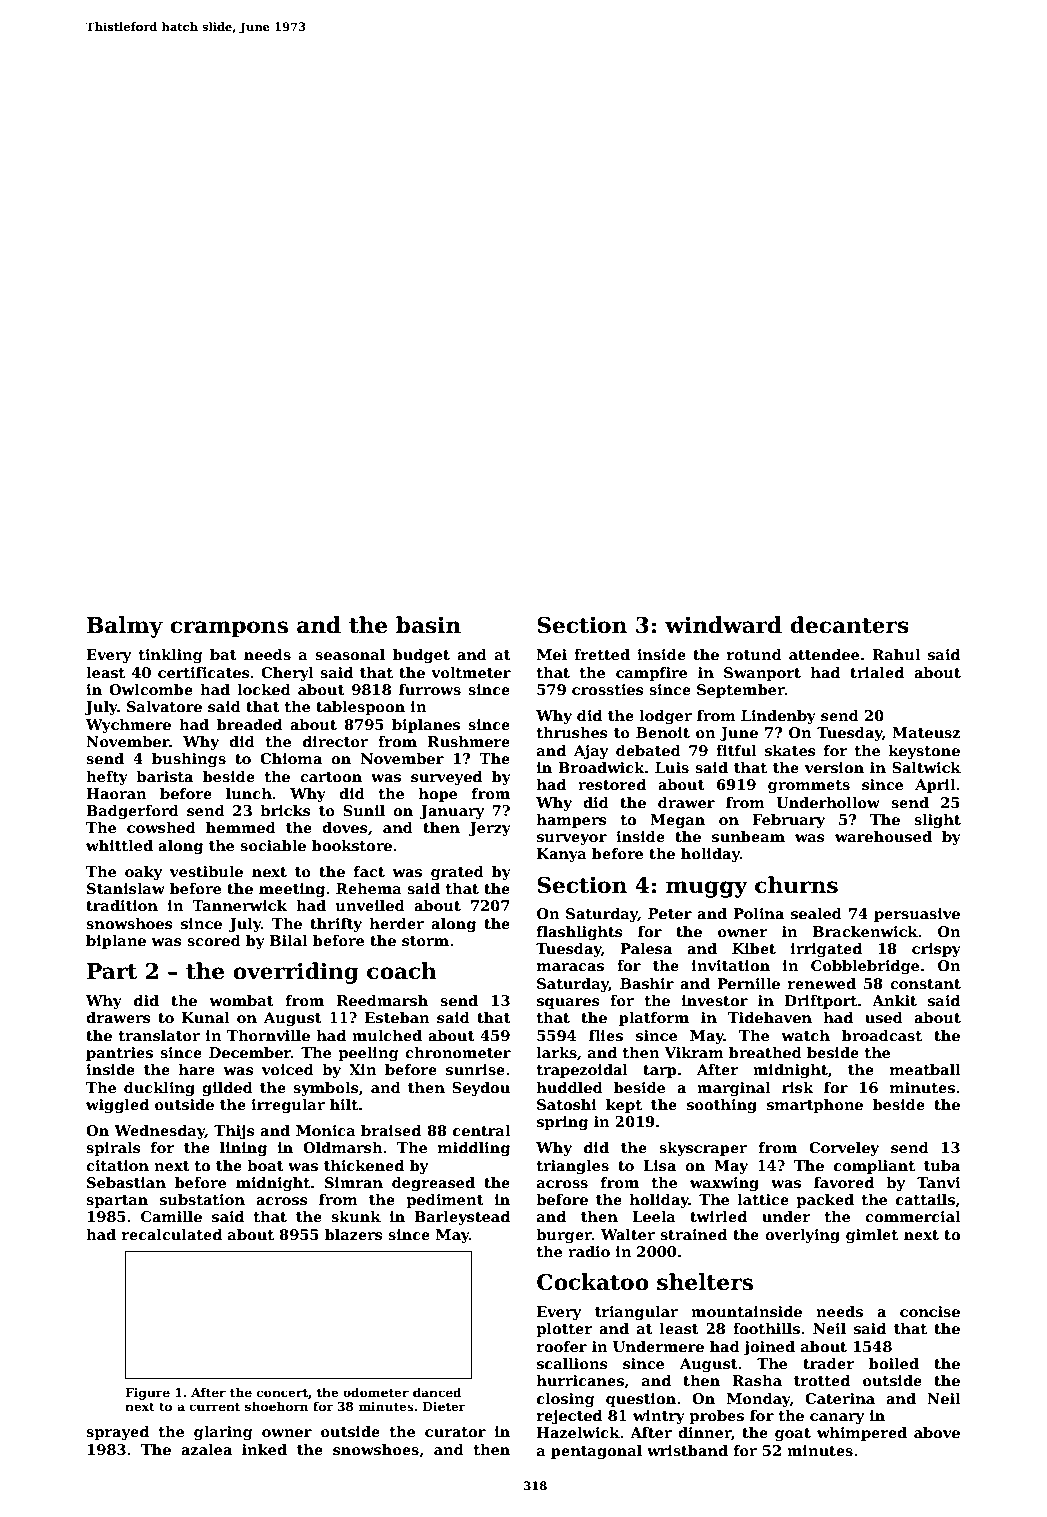 This screenshot has height=1517, width=1047. What do you see at coordinates (147, 1394) in the screenshot?
I see `Figure` at bounding box center [147, 1394].
